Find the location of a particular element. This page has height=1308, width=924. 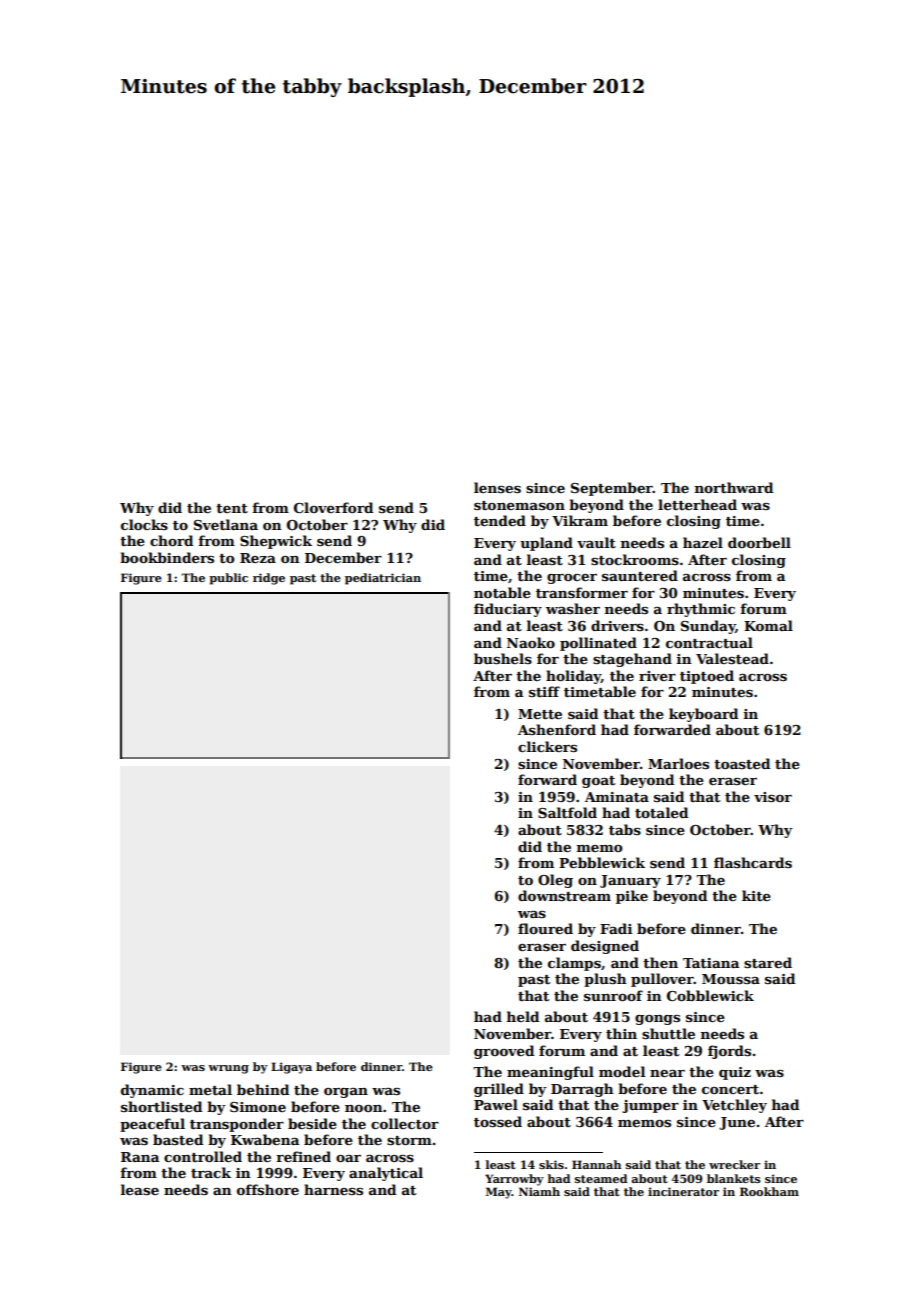

Saltfold is located at coordinates (567, 812).
